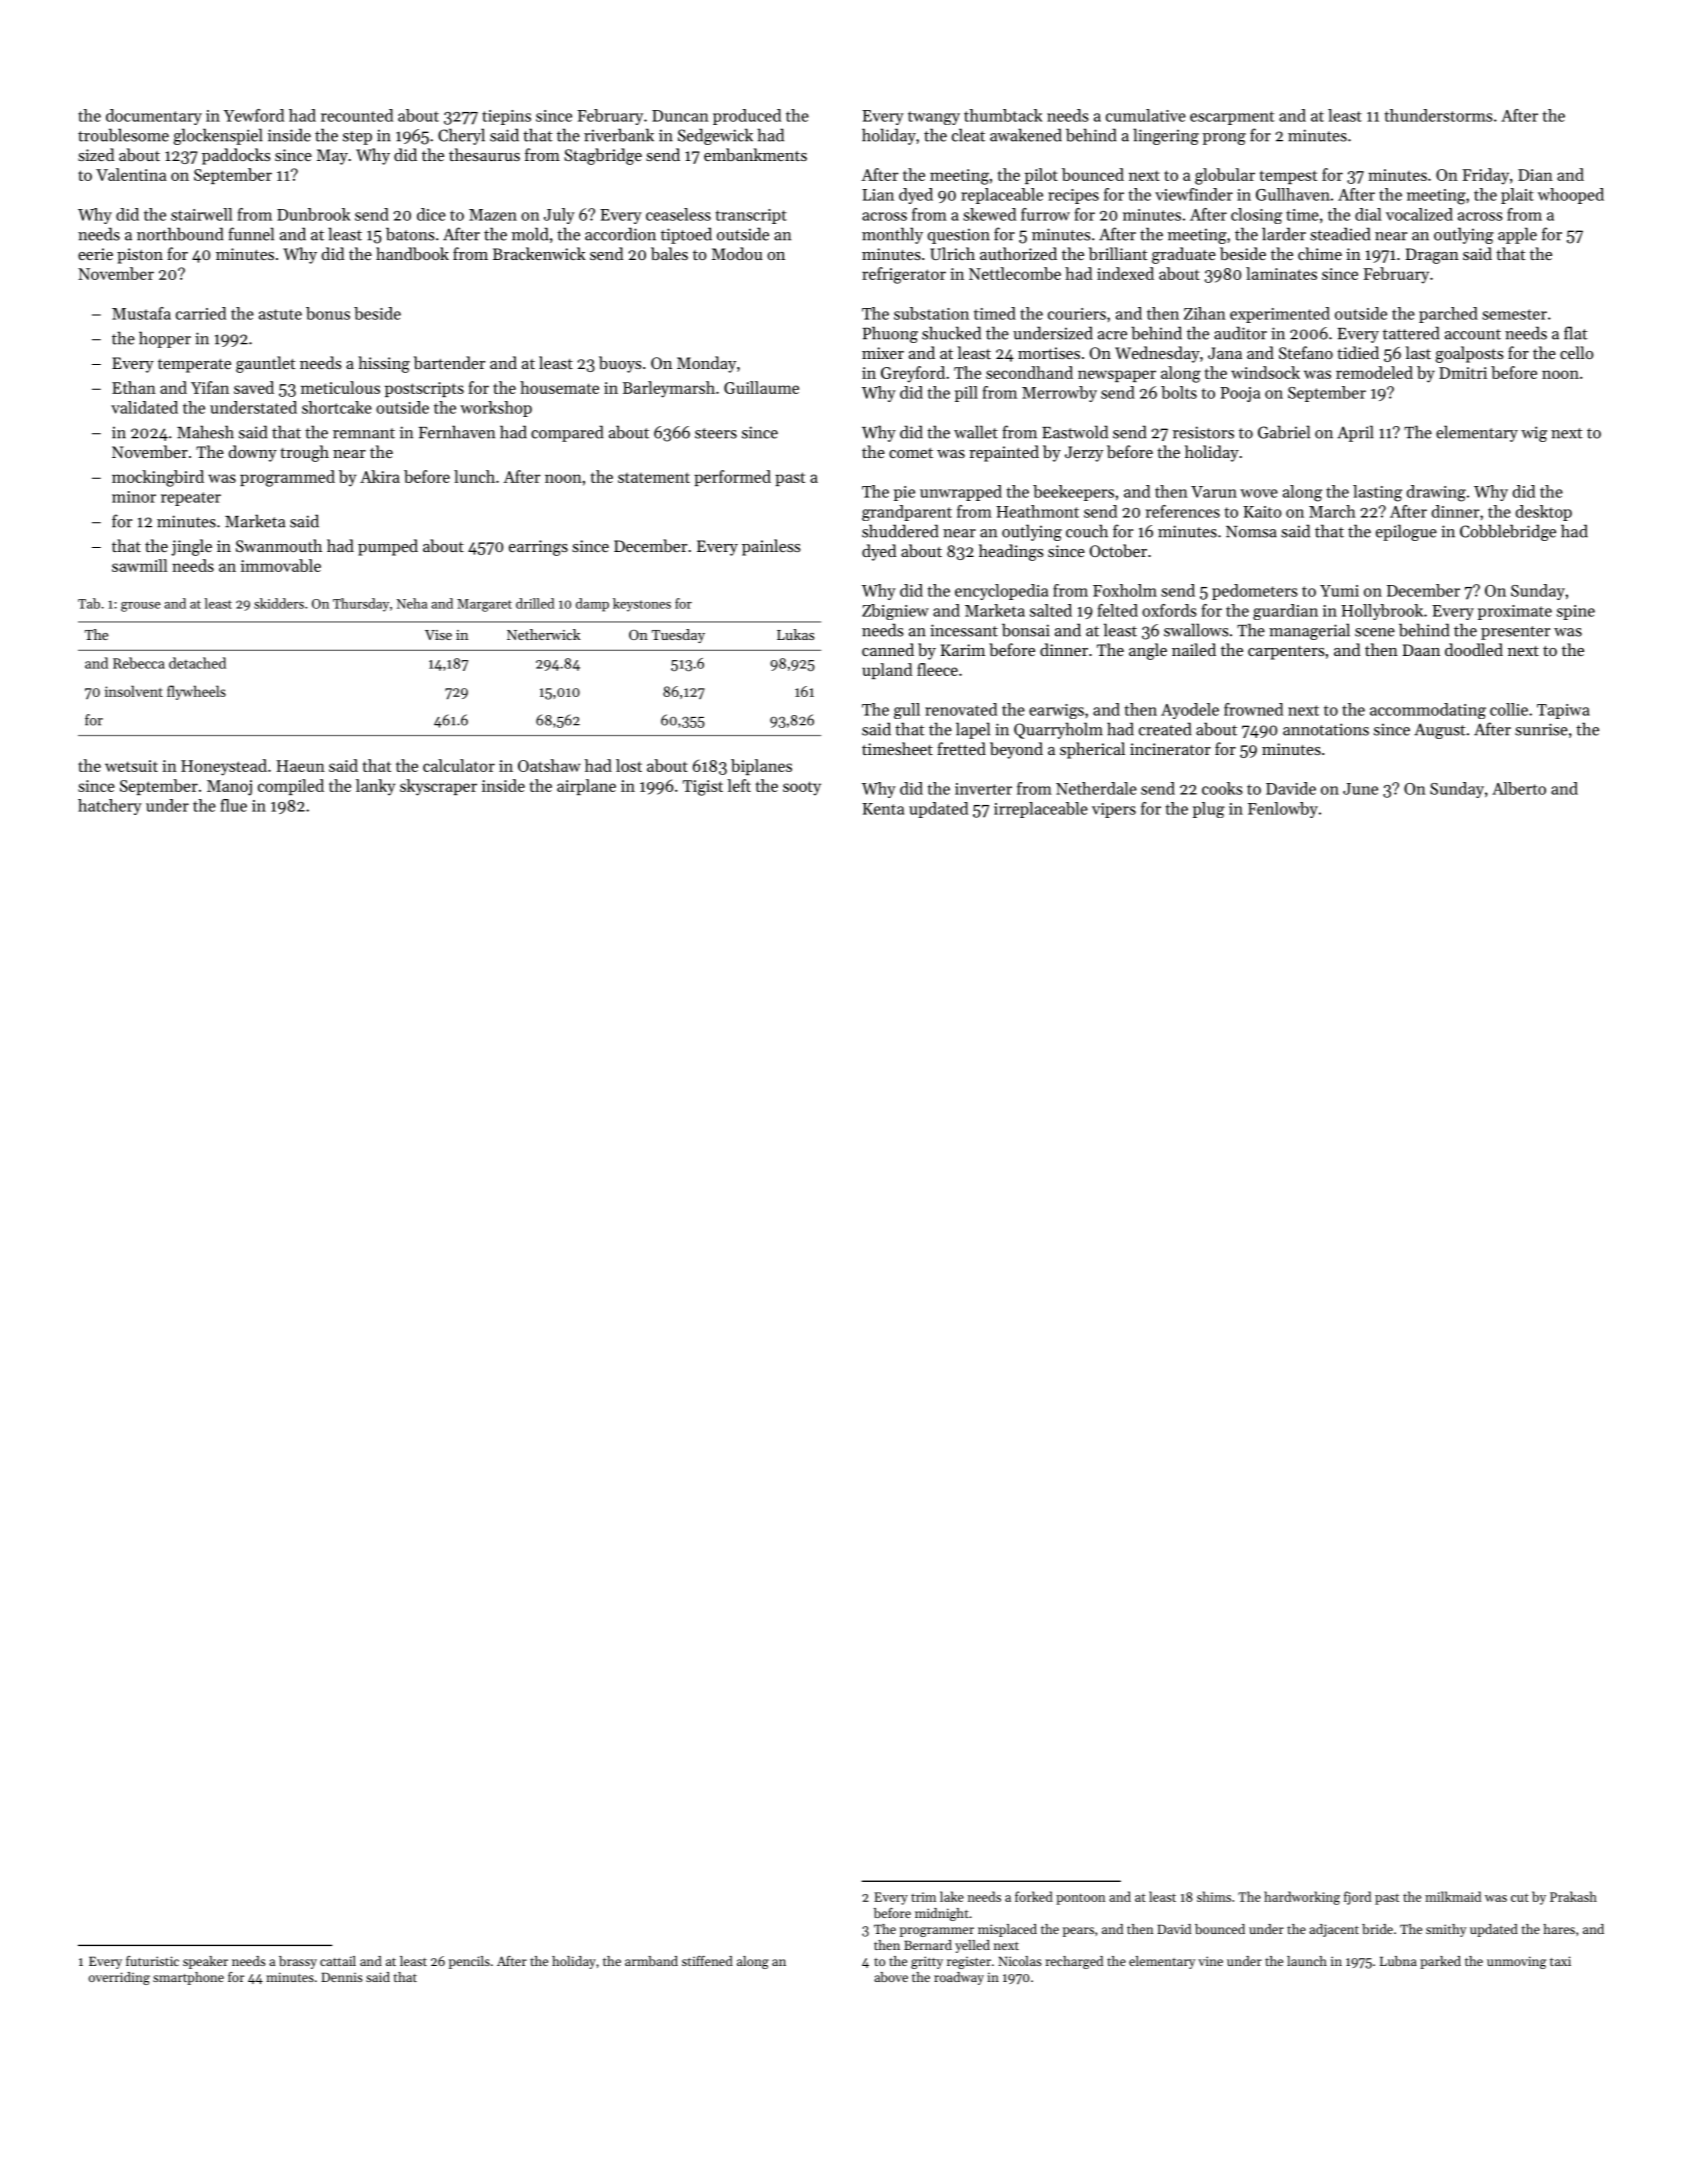 This image has height=2178, width=1683. I want to click on Mustafa, so click(141, 313).
